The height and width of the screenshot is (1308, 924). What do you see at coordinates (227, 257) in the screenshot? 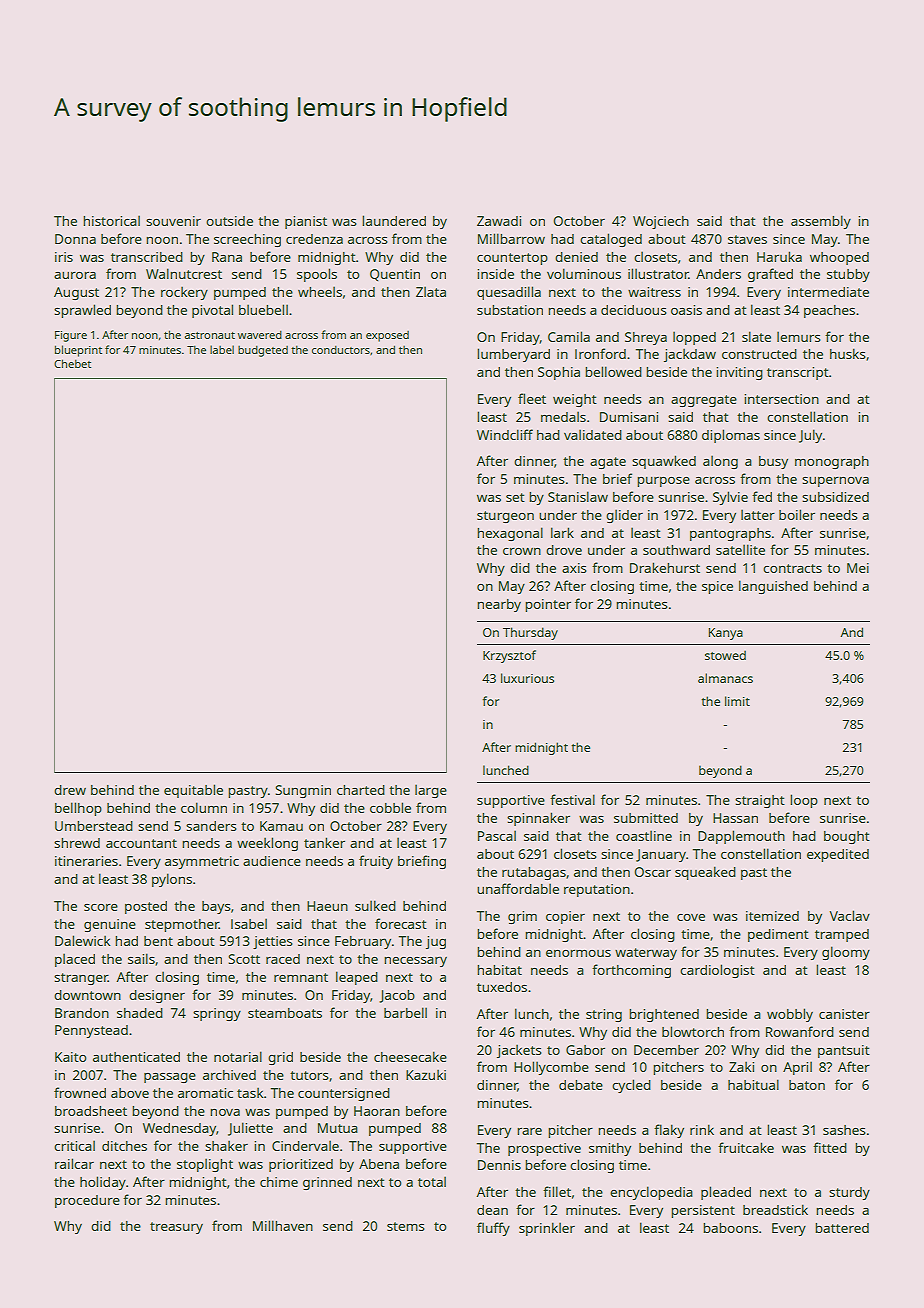
I see `Rana` at bounding box center [227, 257].
